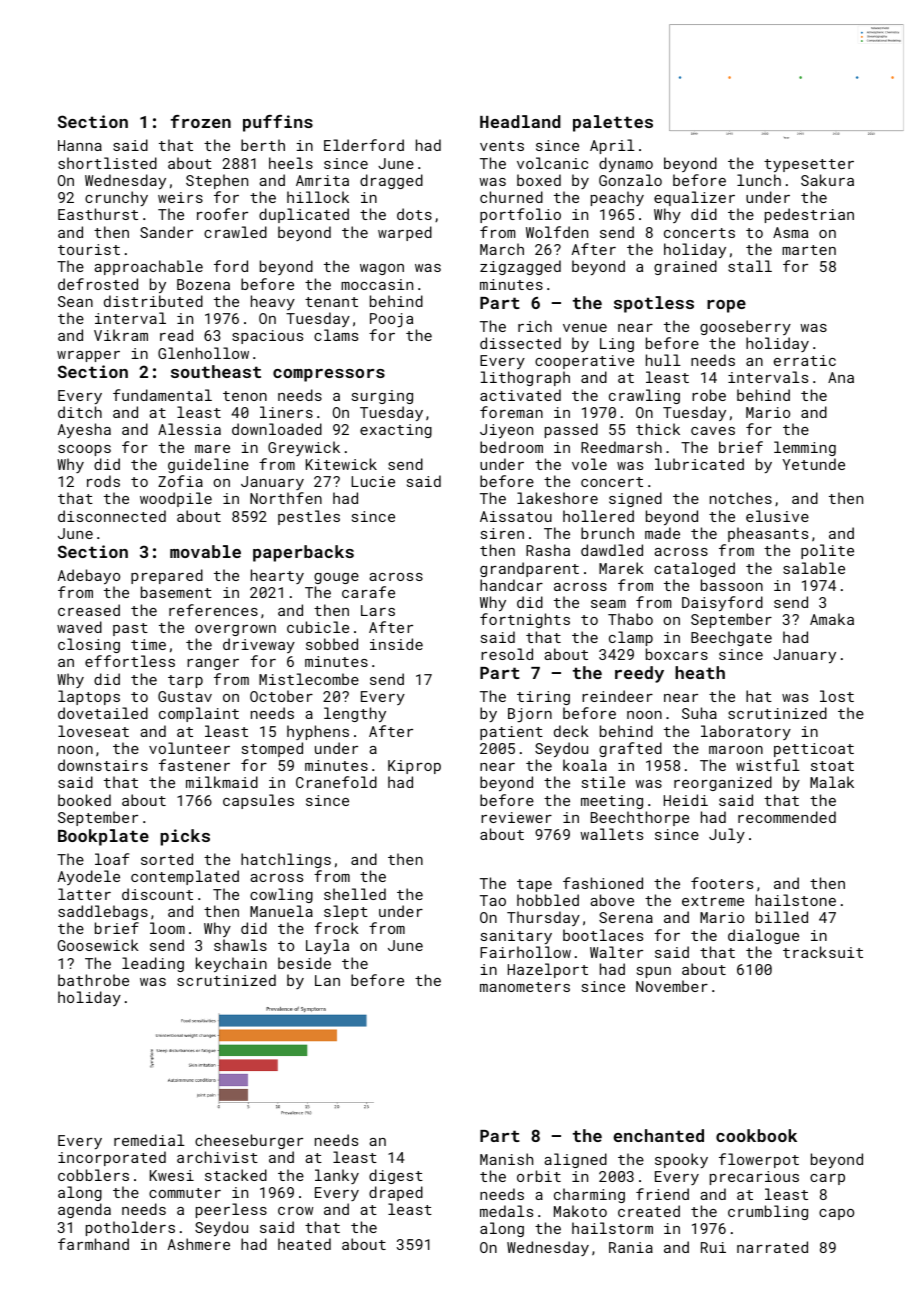 The width and height of the screenshot is (924, 1314). I want to click on lunch, so click(759, 180).
